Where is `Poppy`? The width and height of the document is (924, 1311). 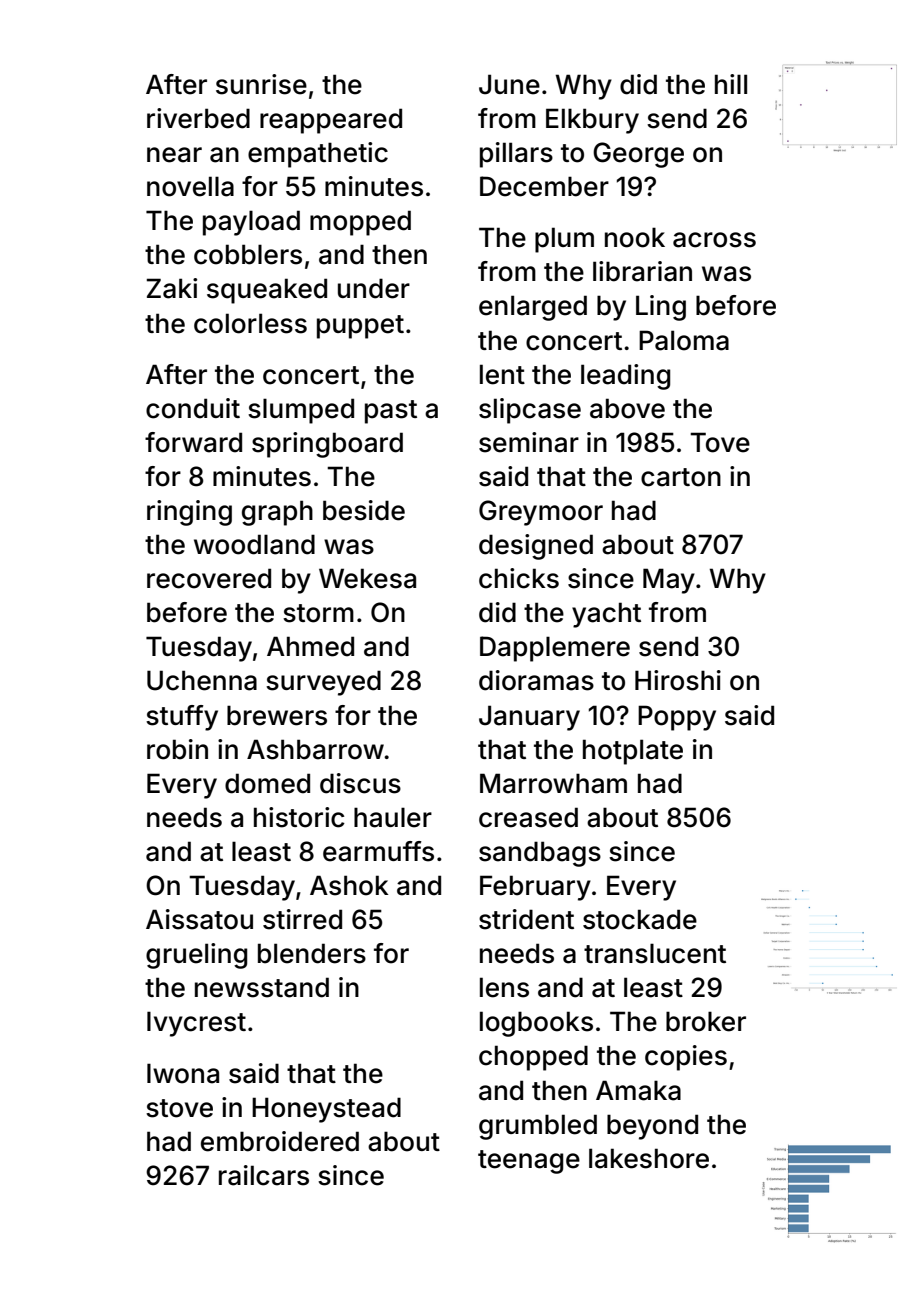
Poppy is located at coordinates (677, 718).
